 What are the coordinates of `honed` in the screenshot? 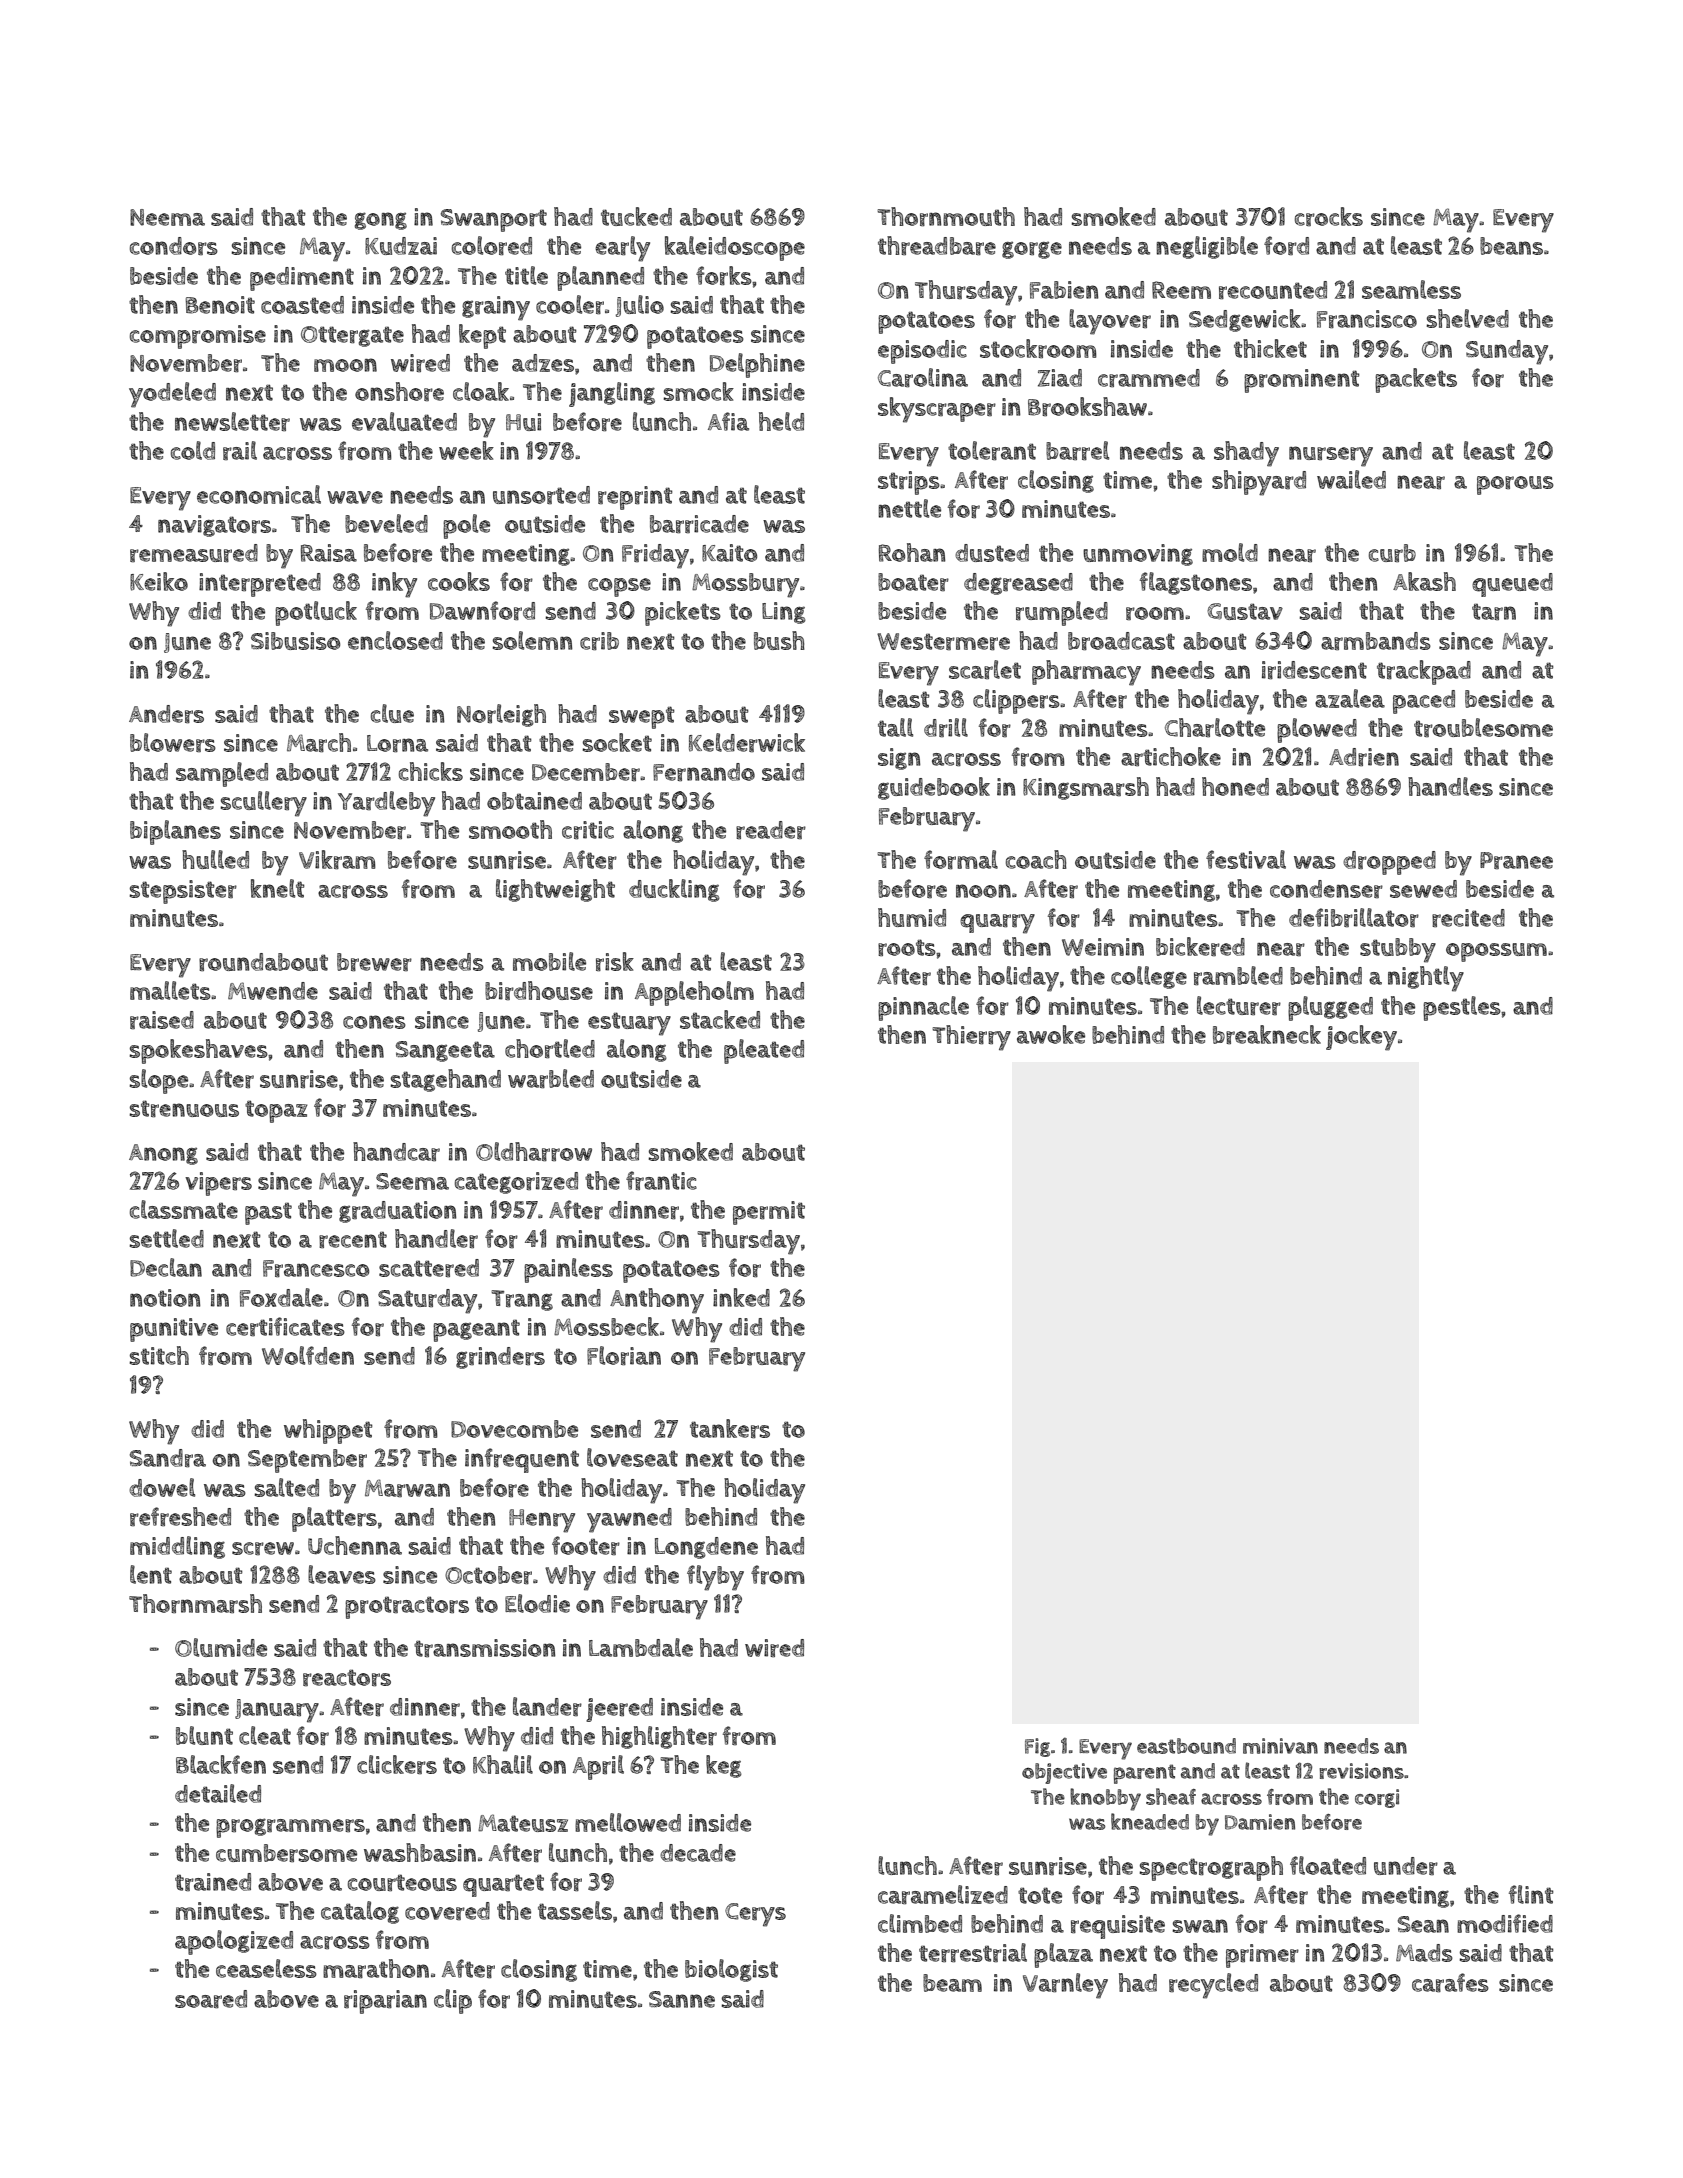 It's located at (1235, 786).
